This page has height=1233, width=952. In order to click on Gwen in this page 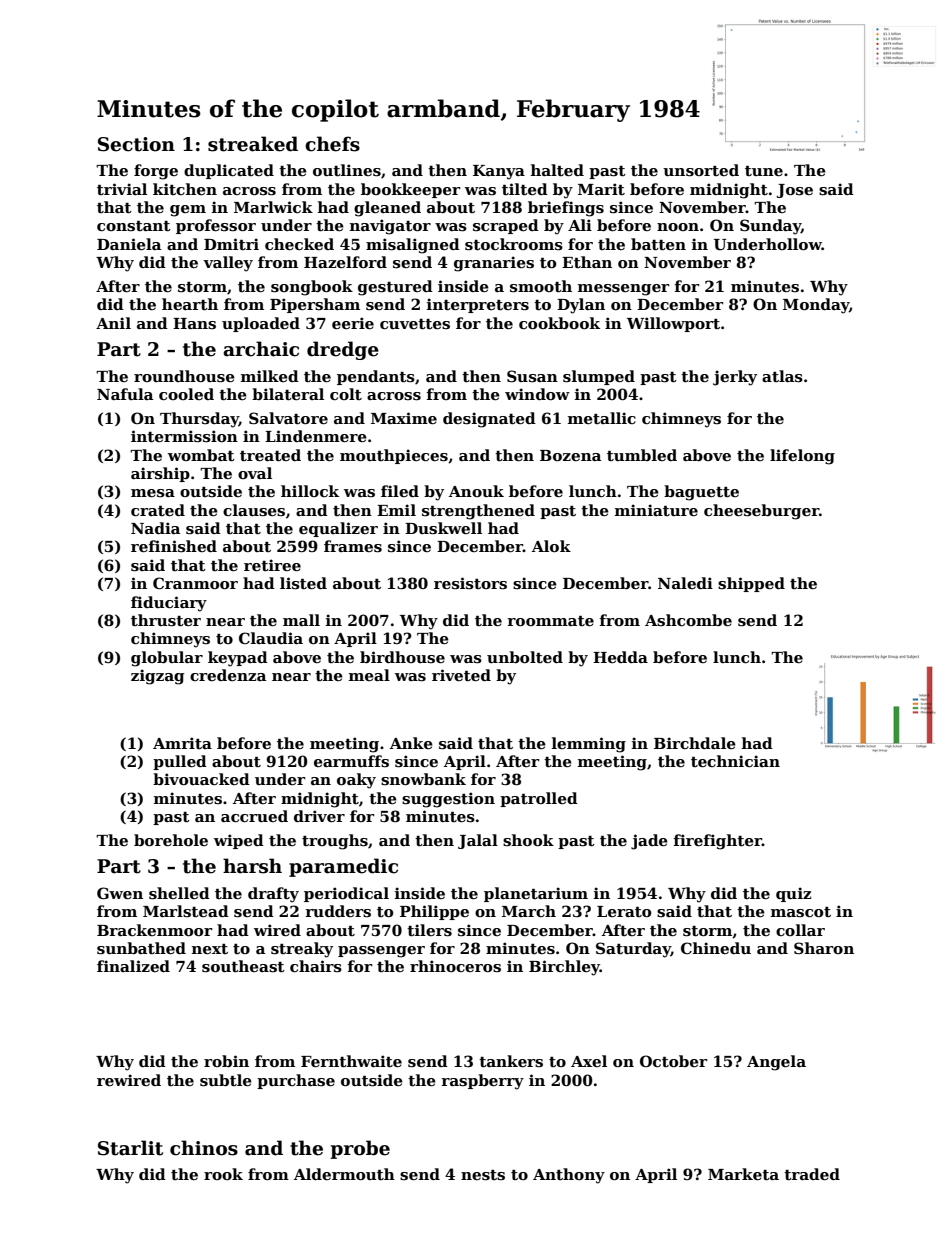, I will do `click(120, 893)`.
